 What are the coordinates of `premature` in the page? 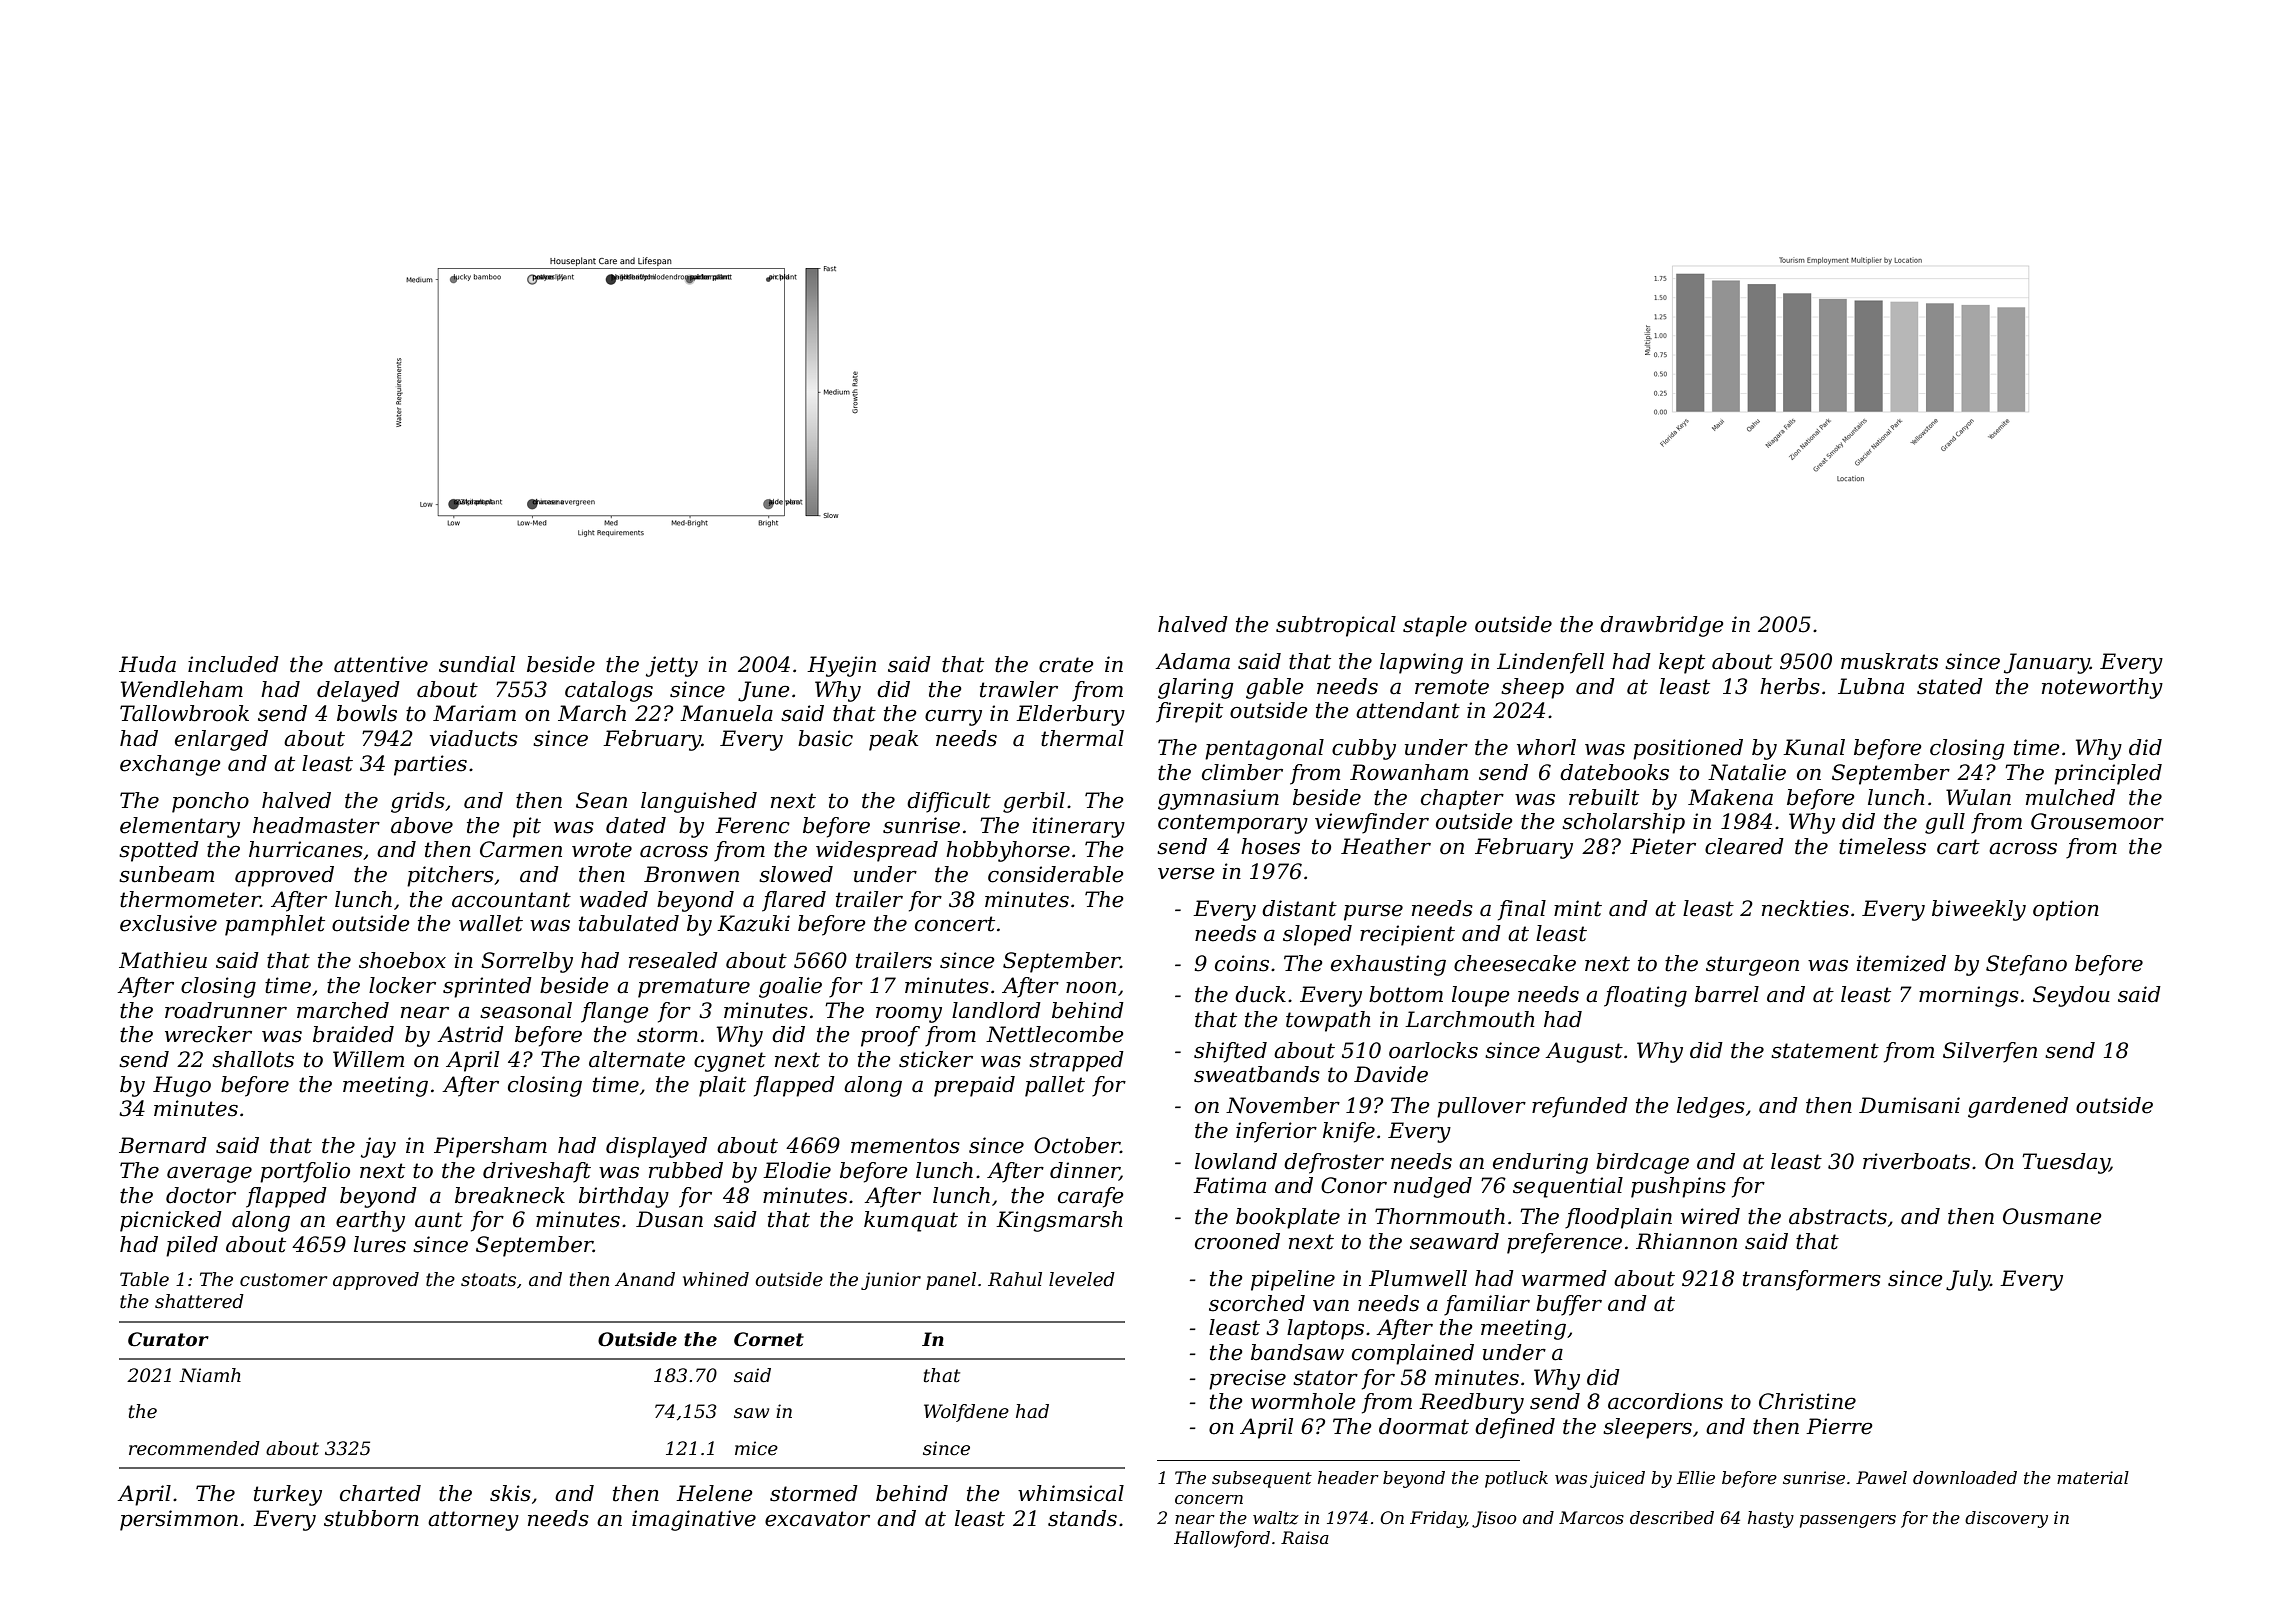 It's located at (694, 988).
